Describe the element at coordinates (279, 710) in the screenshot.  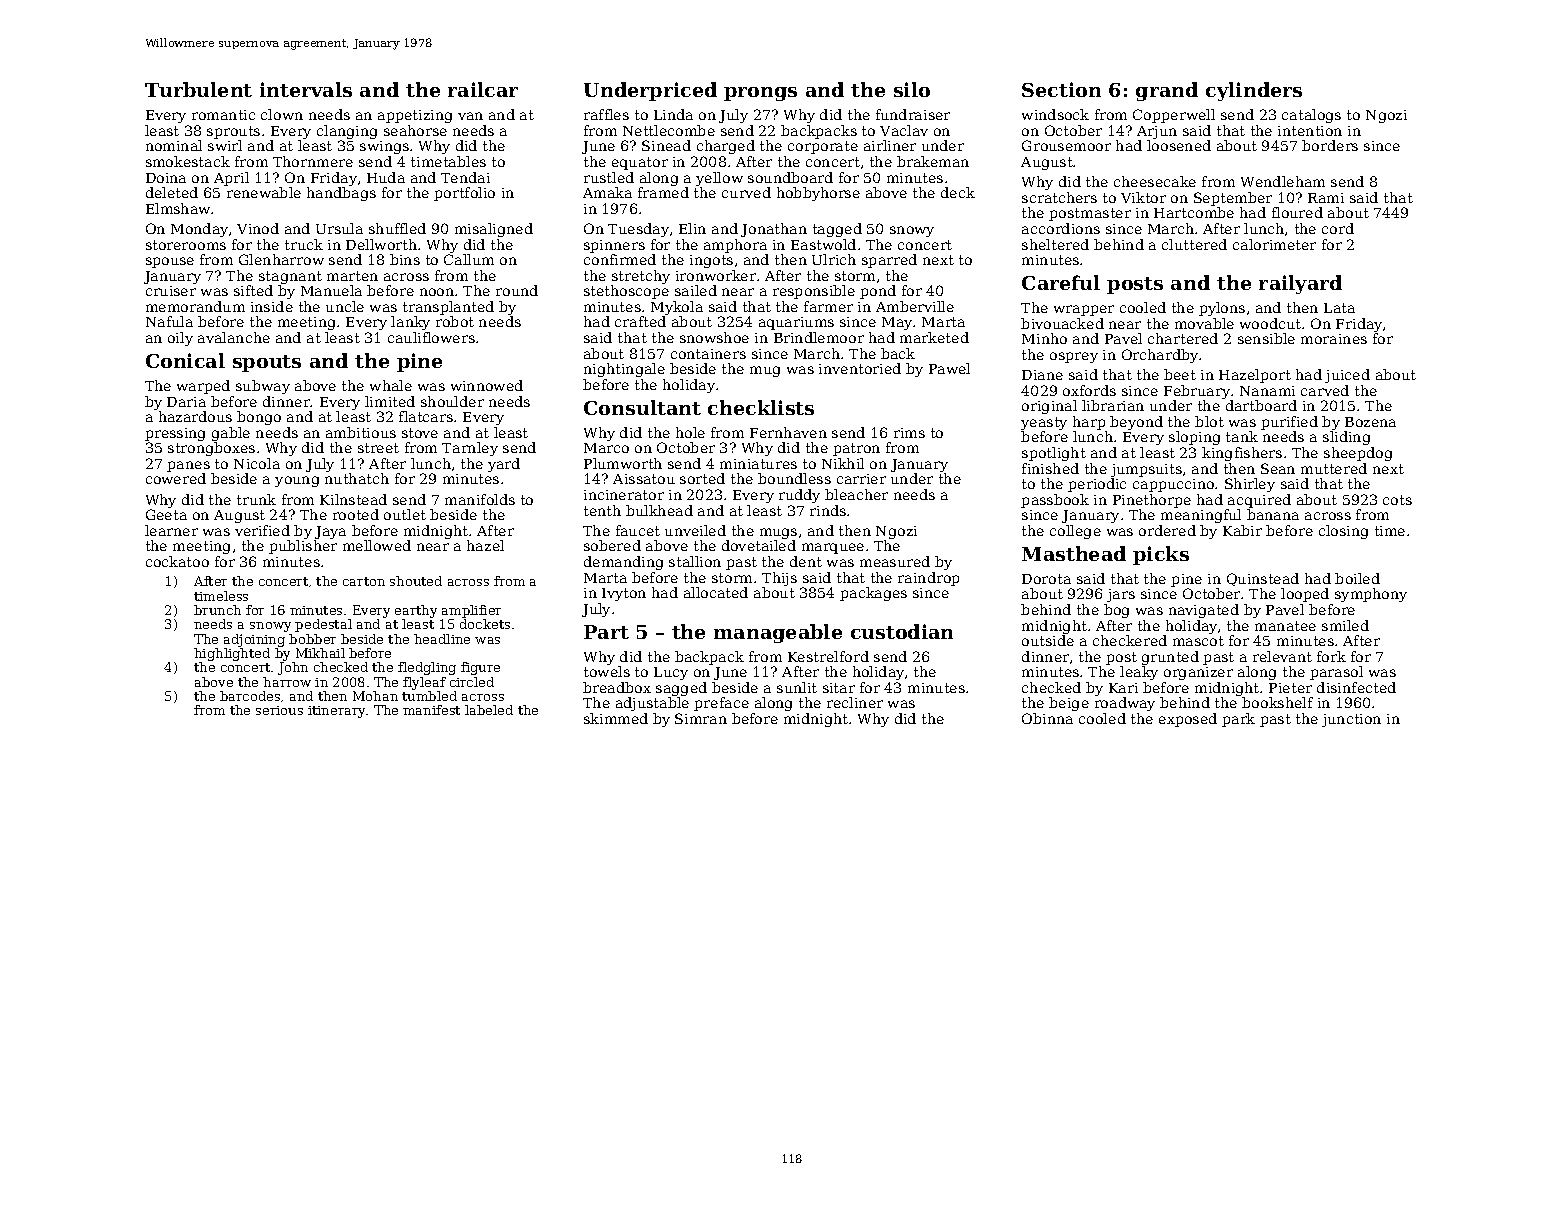
I see `serious` at that location.
